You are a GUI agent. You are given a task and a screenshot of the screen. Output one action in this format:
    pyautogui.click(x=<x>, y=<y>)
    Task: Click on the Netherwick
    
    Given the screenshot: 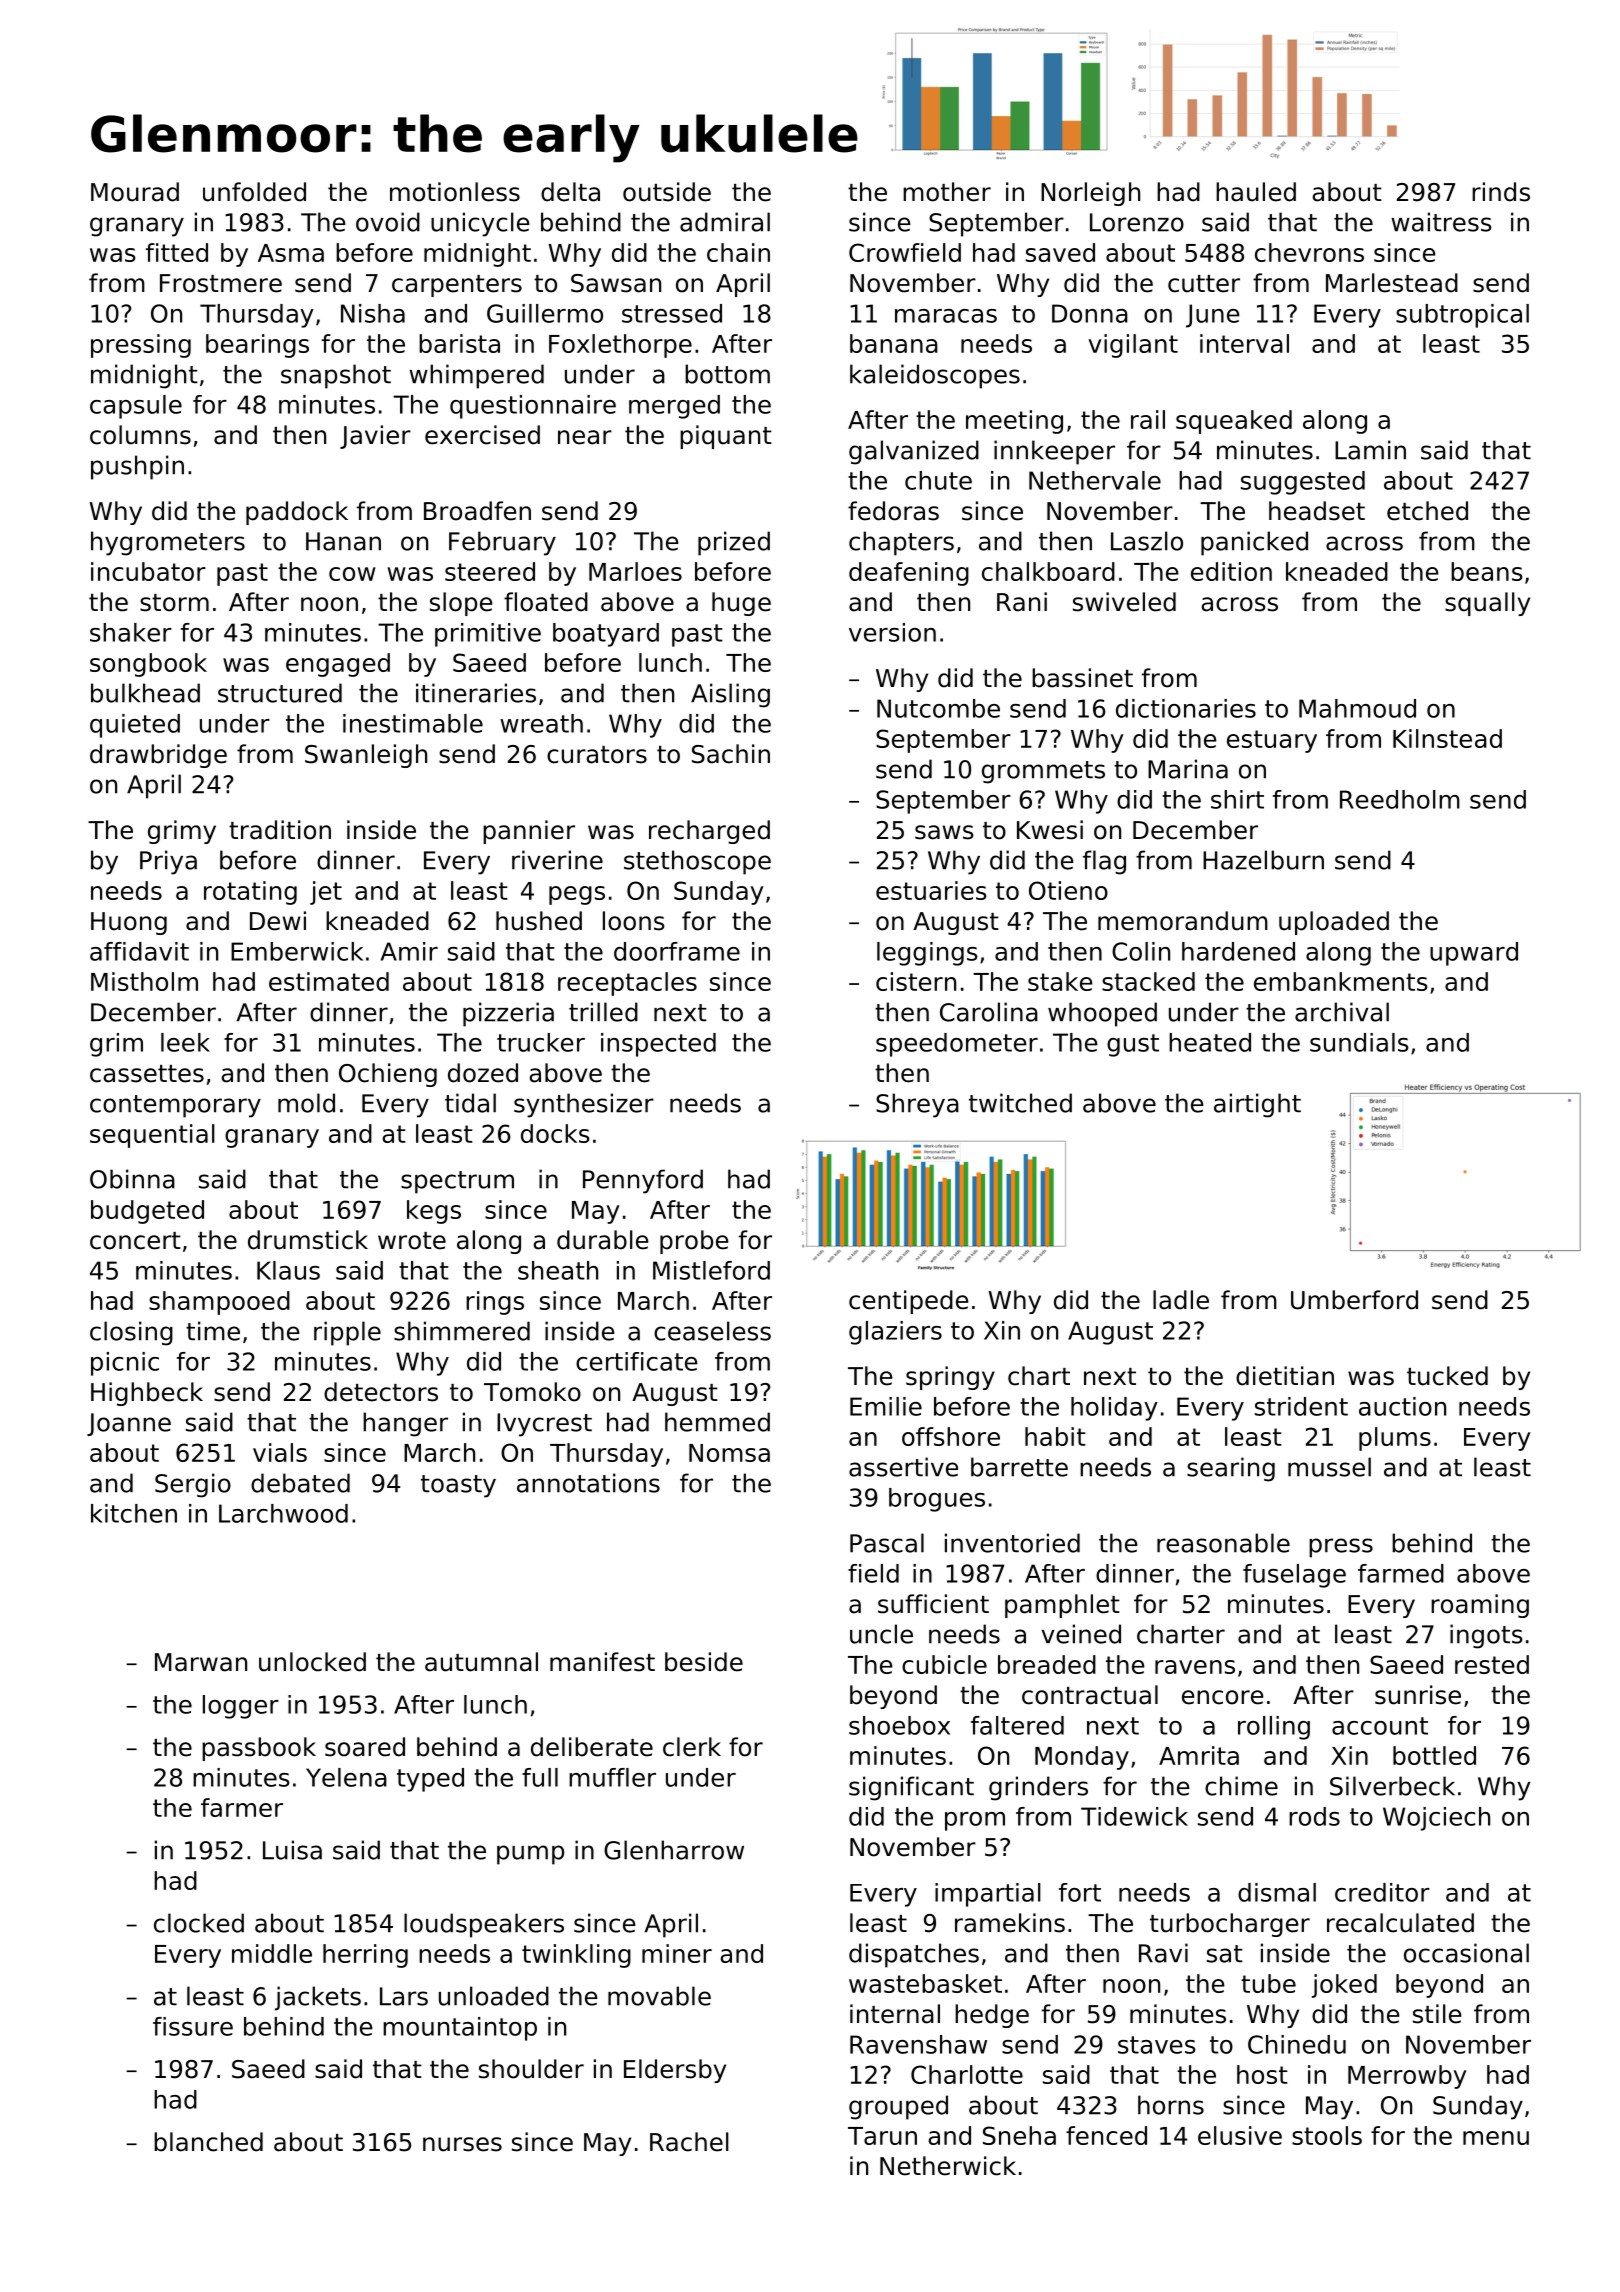 What is the action you would take?
    pyautogui.click(x=948, y=2166)
